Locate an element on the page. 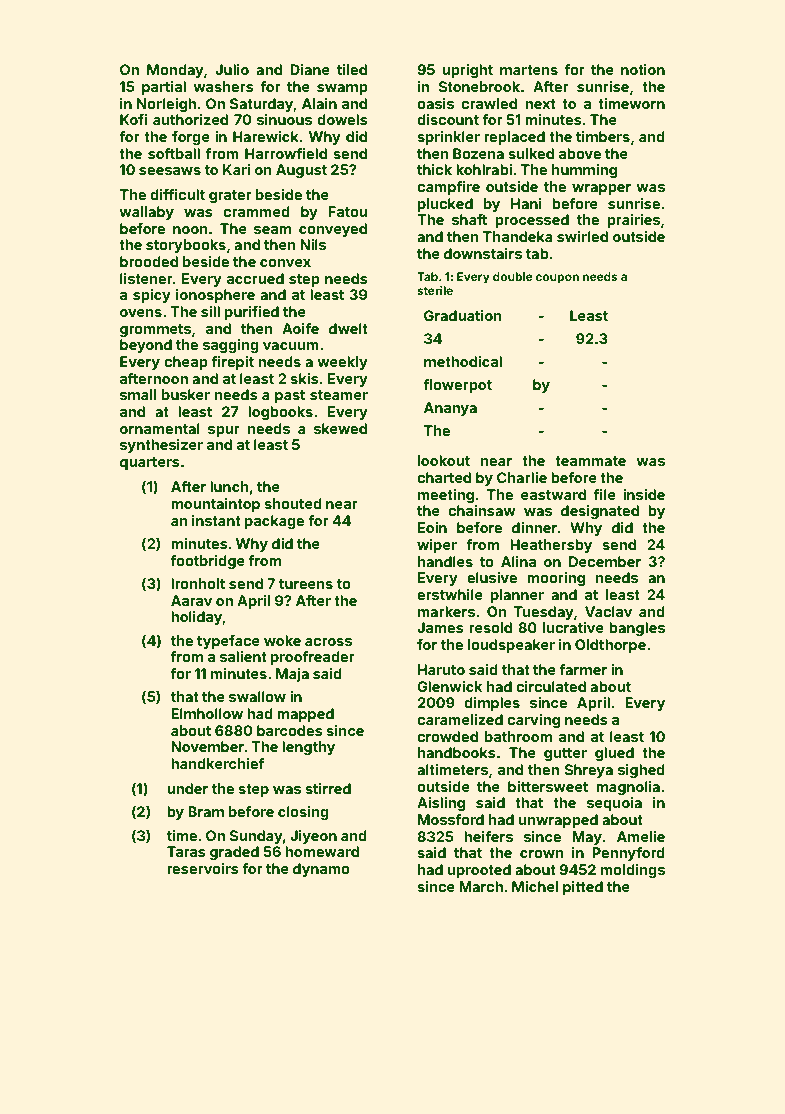  Eoin is located at coordinates (432, 527).
